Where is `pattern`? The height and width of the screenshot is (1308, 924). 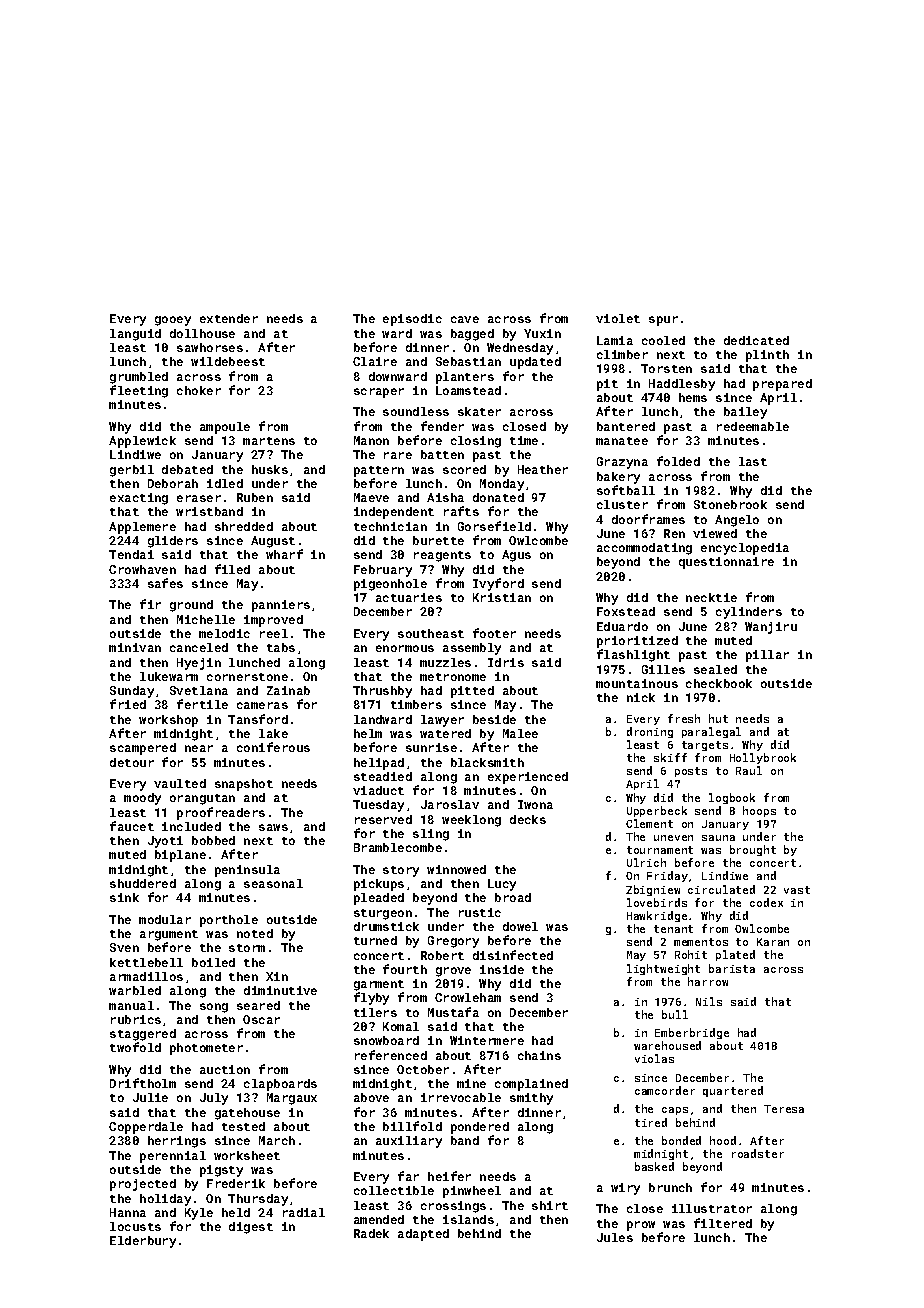 pattern is located at coordinates (379, 471).
